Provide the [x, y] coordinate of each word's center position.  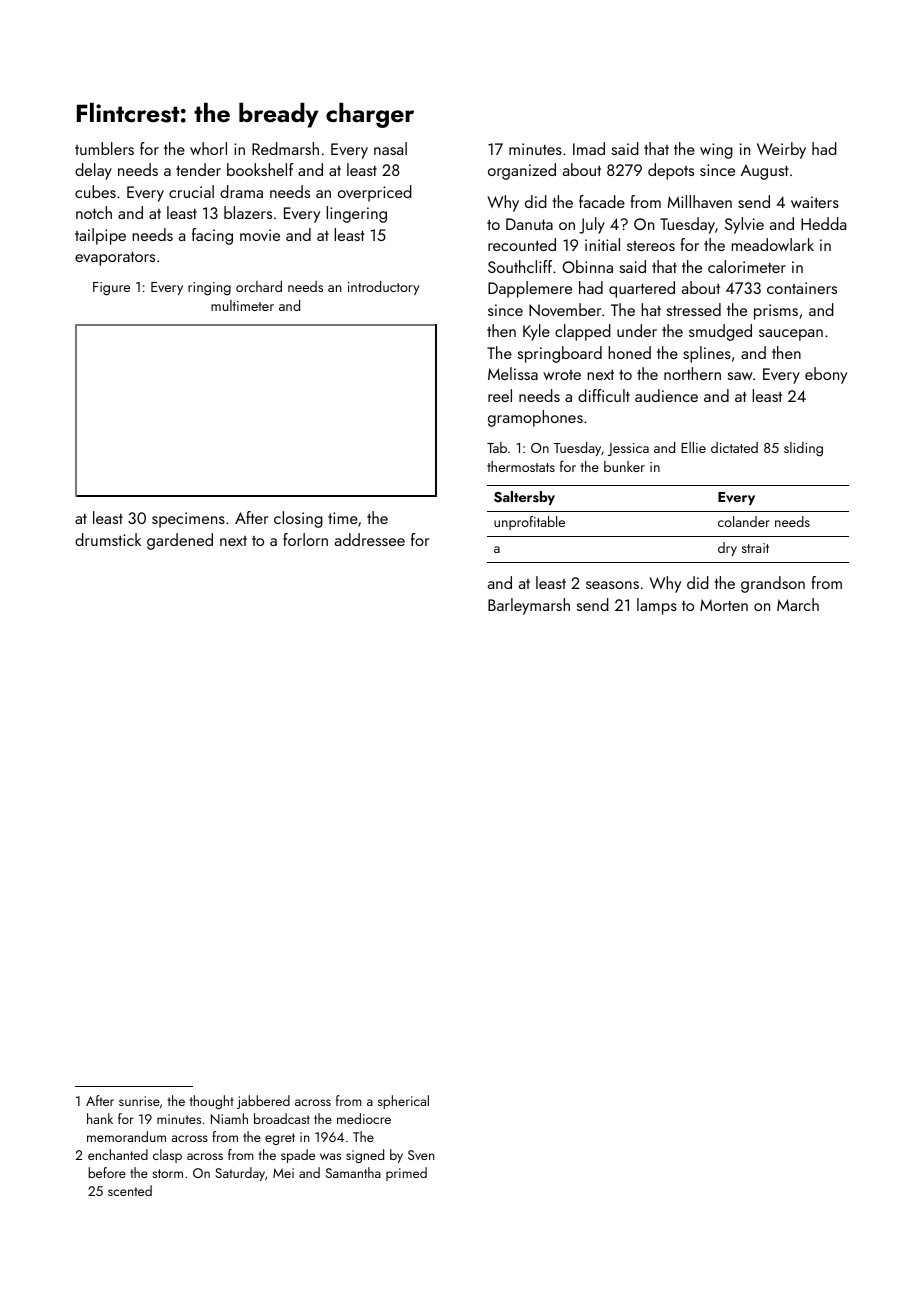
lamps [657, 606]
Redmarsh [285, 148]
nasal [390, 148]
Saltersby [524, 498]
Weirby [781, 150]
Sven [421, 1155]
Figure [111, 289]
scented [130, 1190]
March [798, 604]
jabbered [263, 1102]
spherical [403, 1102]
